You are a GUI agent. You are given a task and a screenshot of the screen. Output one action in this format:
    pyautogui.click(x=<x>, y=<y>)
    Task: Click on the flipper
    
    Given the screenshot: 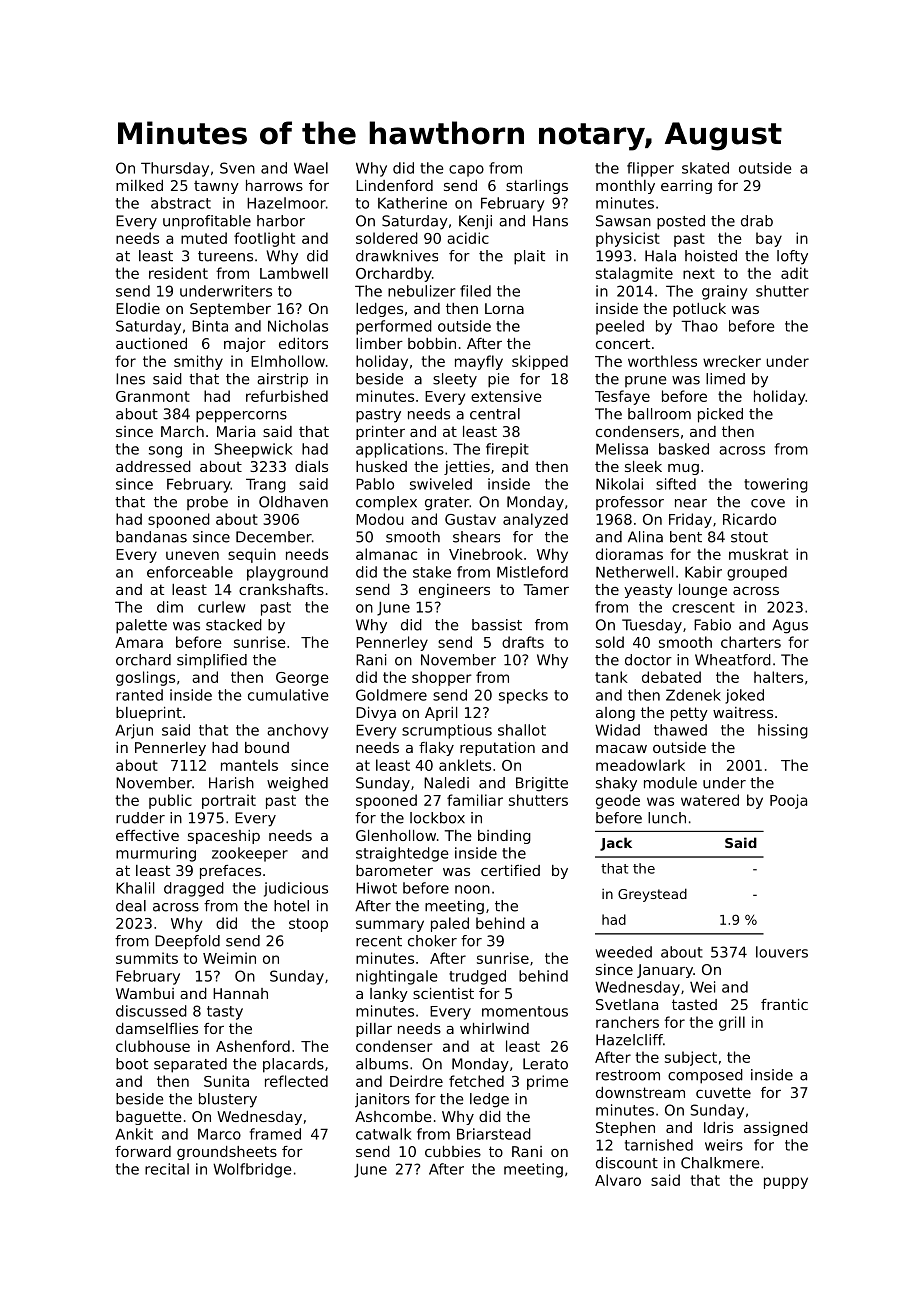 What is the action you would take?
    pyautogui.click(x=650, y=169)
